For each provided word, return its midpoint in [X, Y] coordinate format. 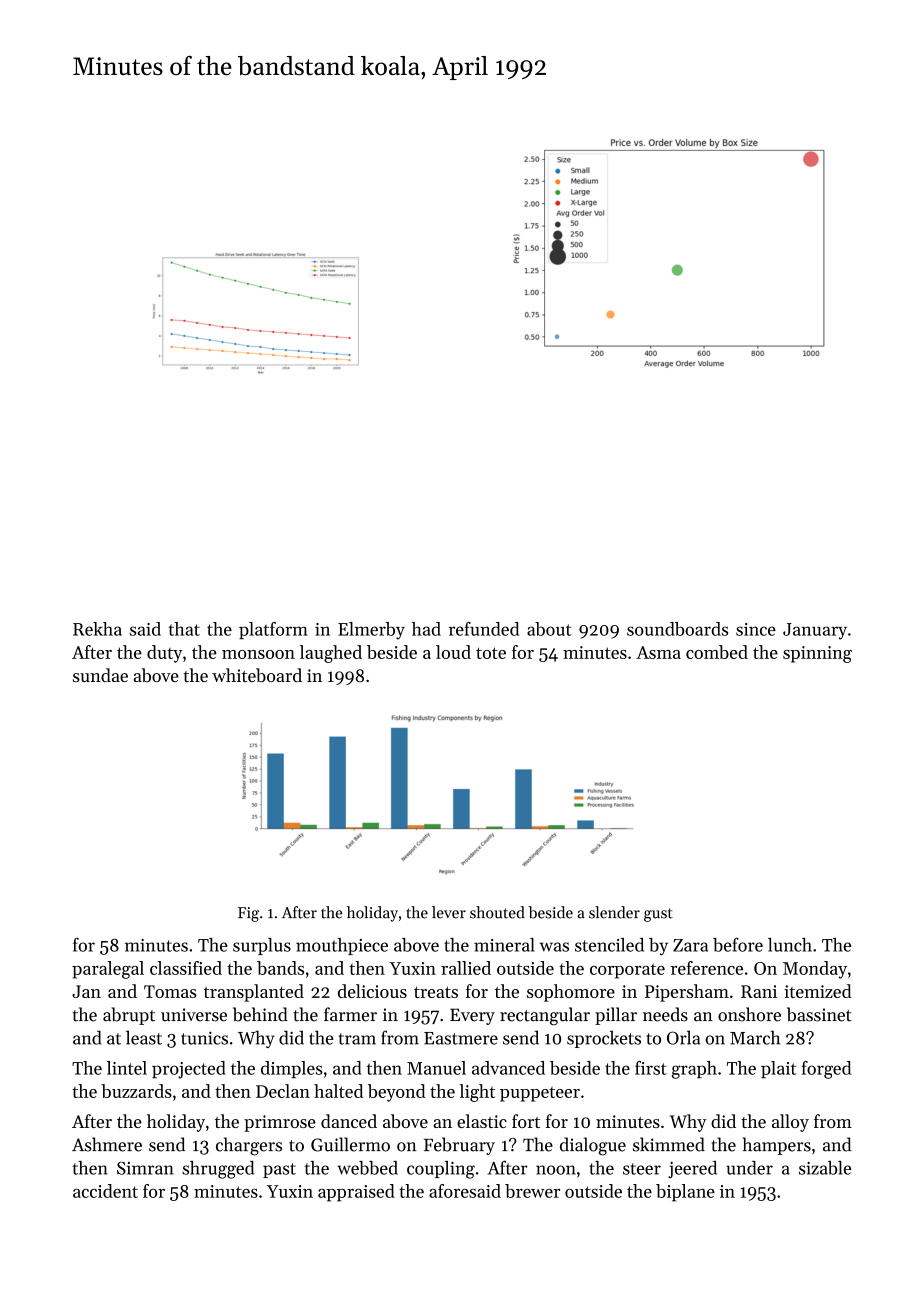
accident [105, 1191]
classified [186, 968]
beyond [397, 1093]
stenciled [609, 945]
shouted [497, 912]
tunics [204, 1038]
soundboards [677, 629]
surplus [262, 946]
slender [614, 912]
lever [449, 912]
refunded [484, 629]
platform [273, 630]
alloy [790, 1123]
